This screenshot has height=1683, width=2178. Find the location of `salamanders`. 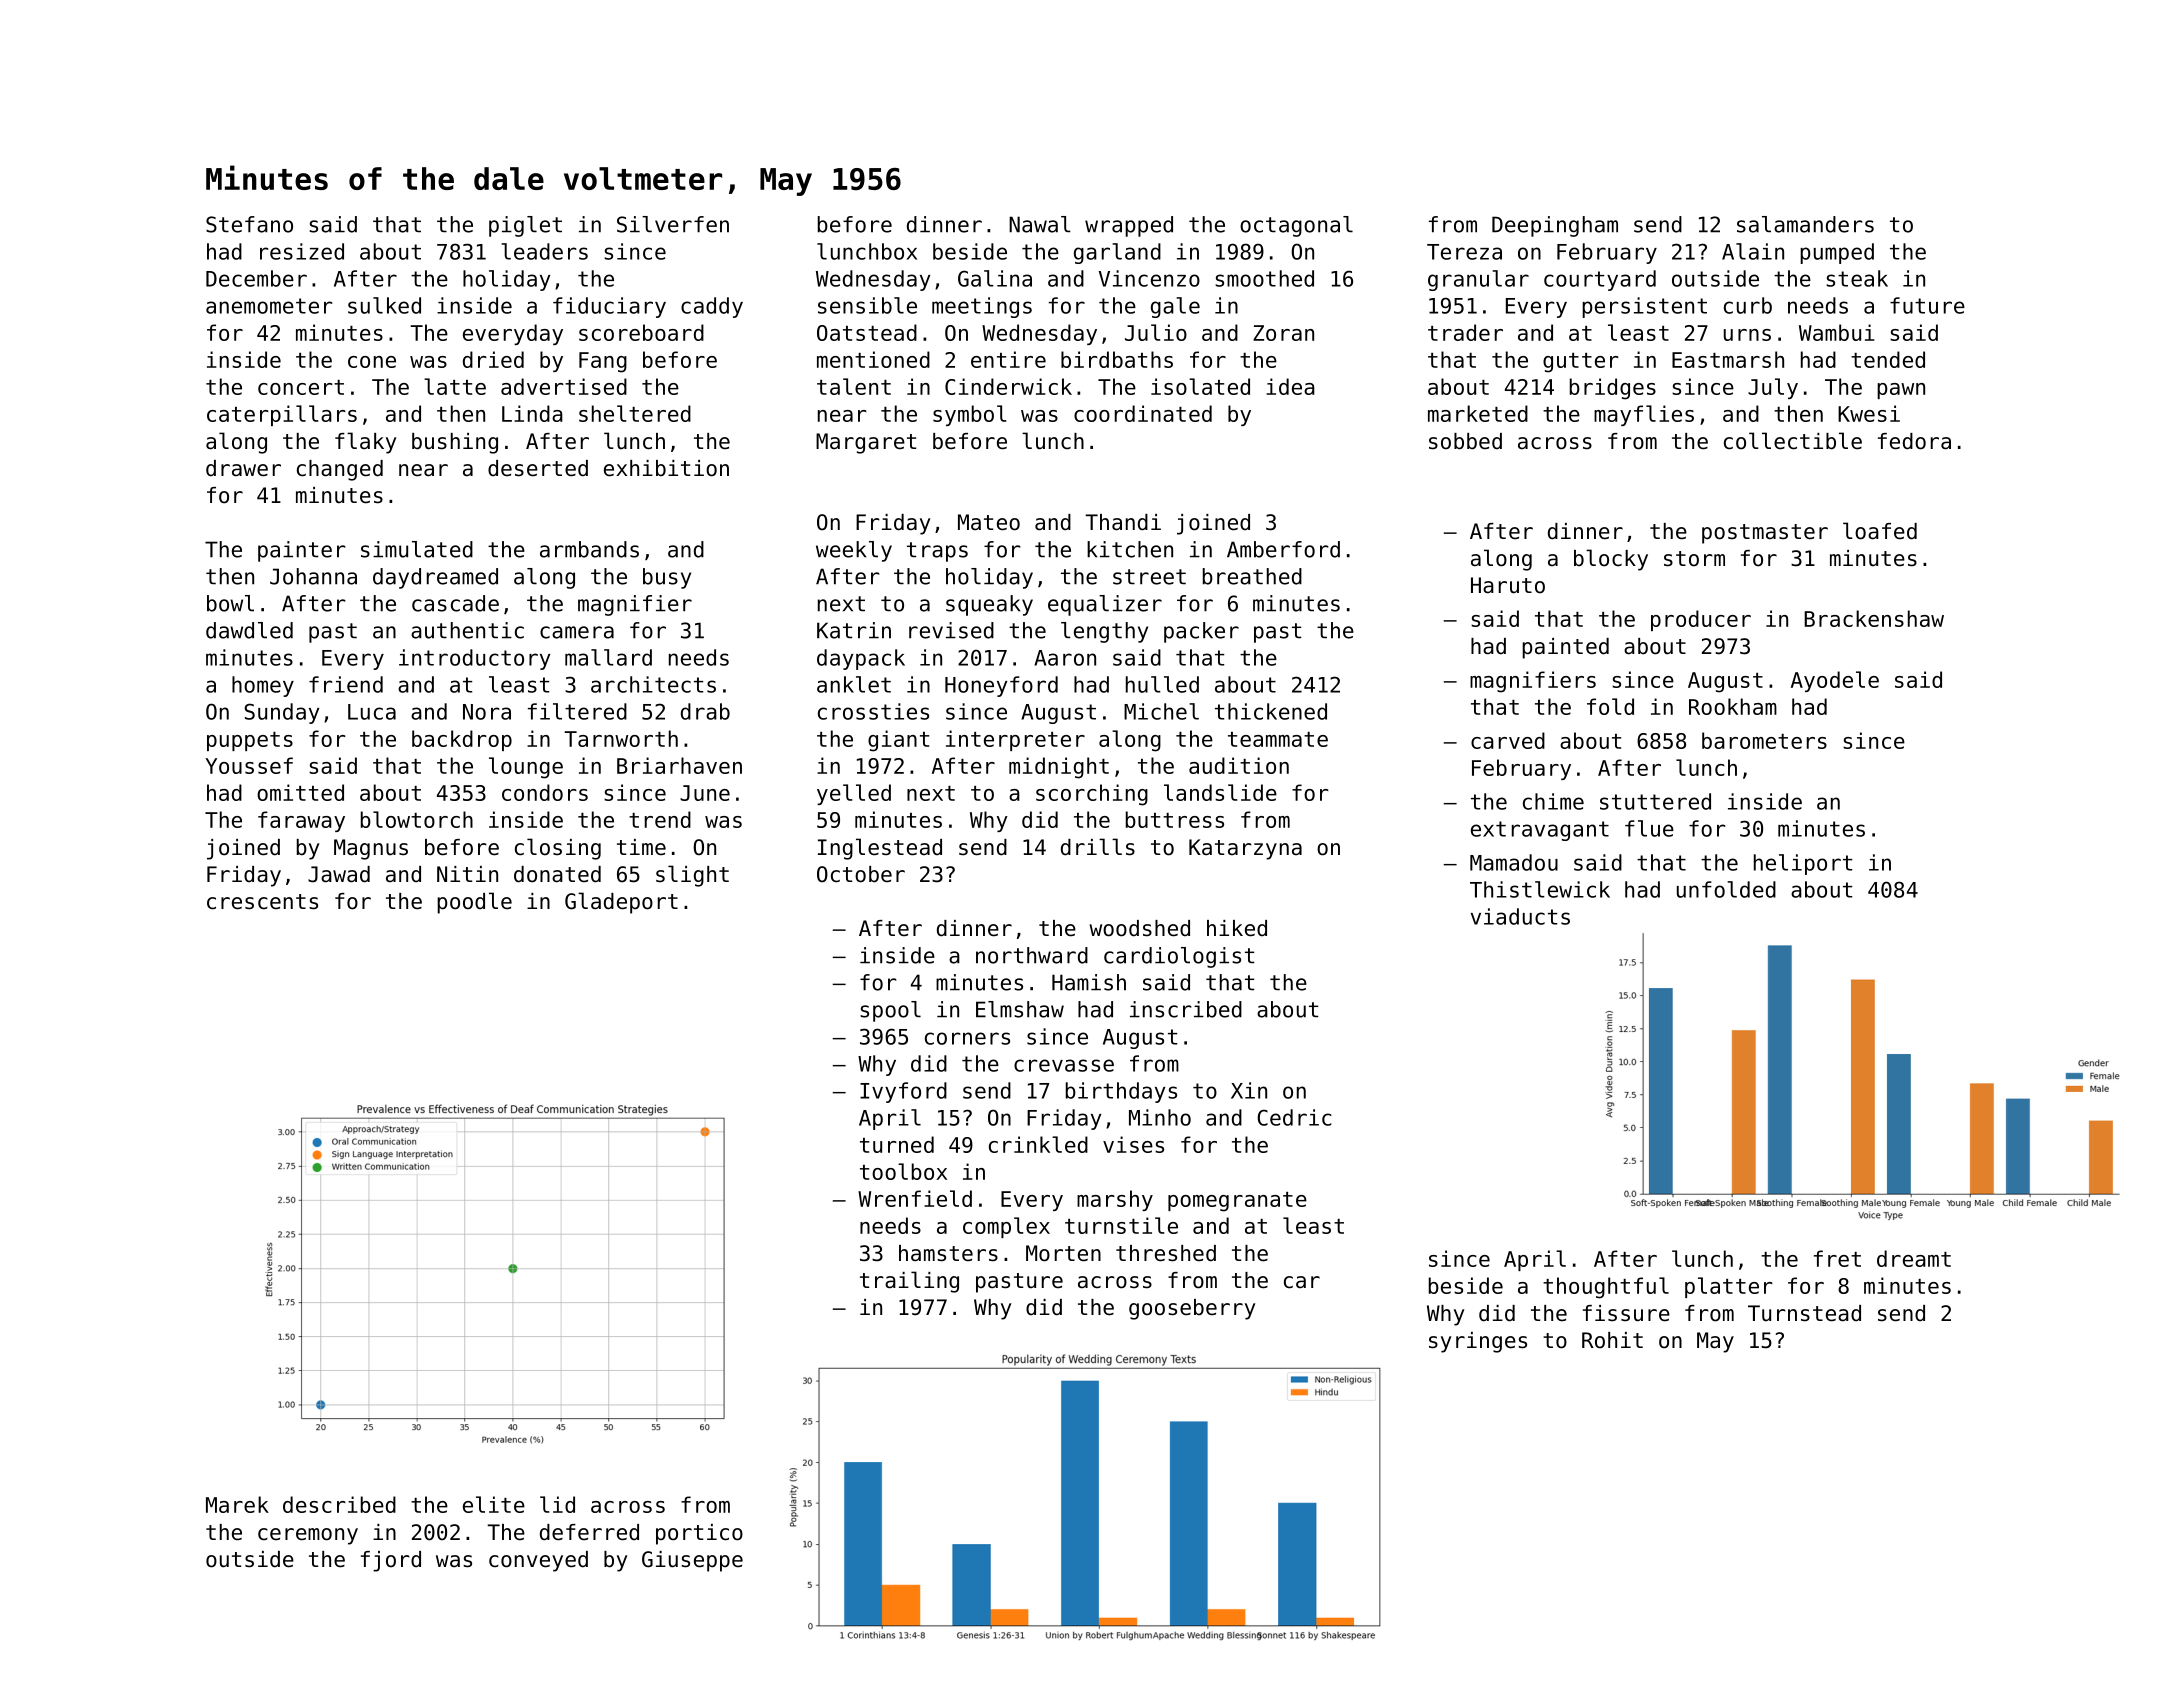

salamanders is located at coordinates (1805, 224).
